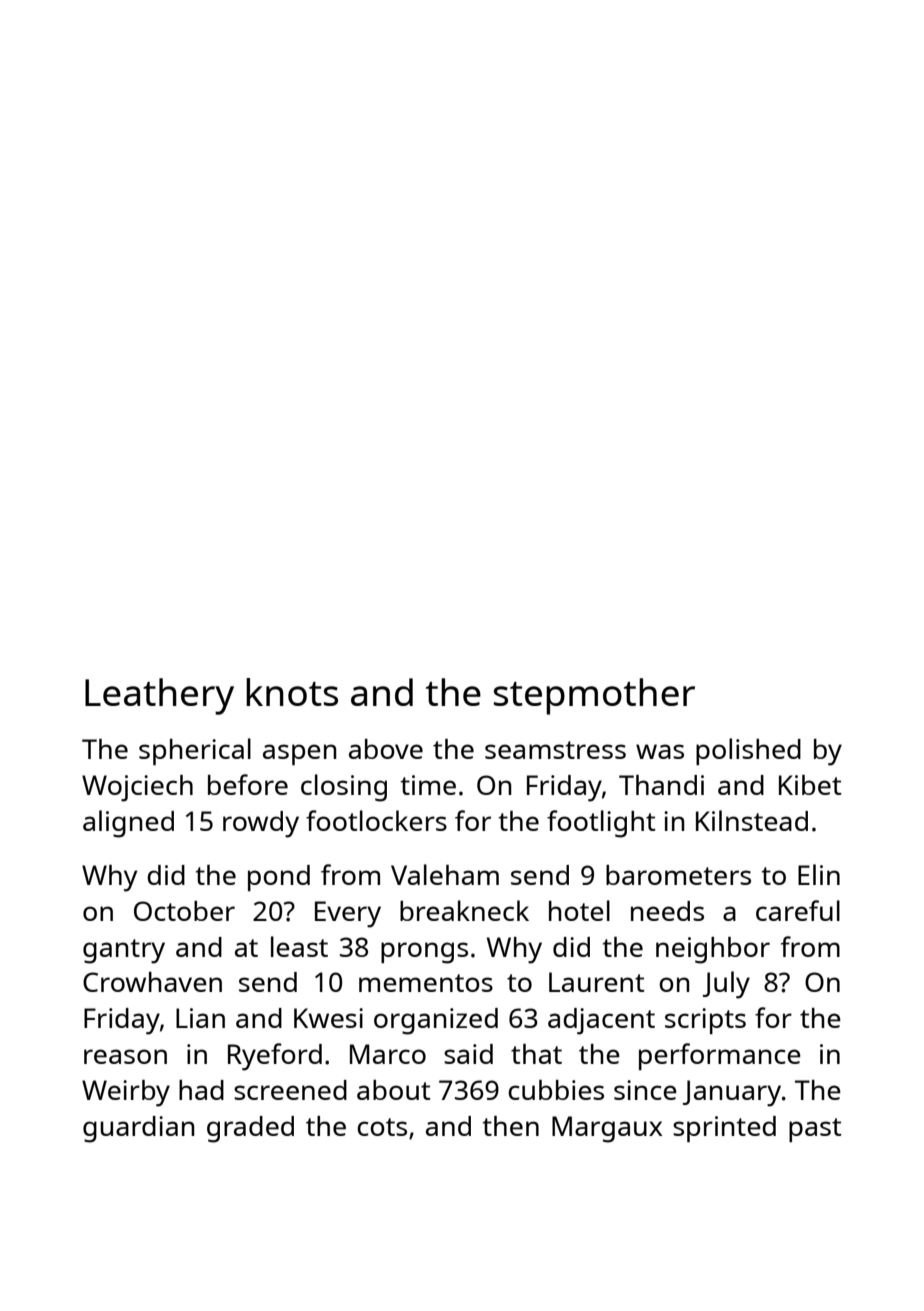  Describe the element at coordinates (594, 696) in the image. I see `stepmother` at that location.
